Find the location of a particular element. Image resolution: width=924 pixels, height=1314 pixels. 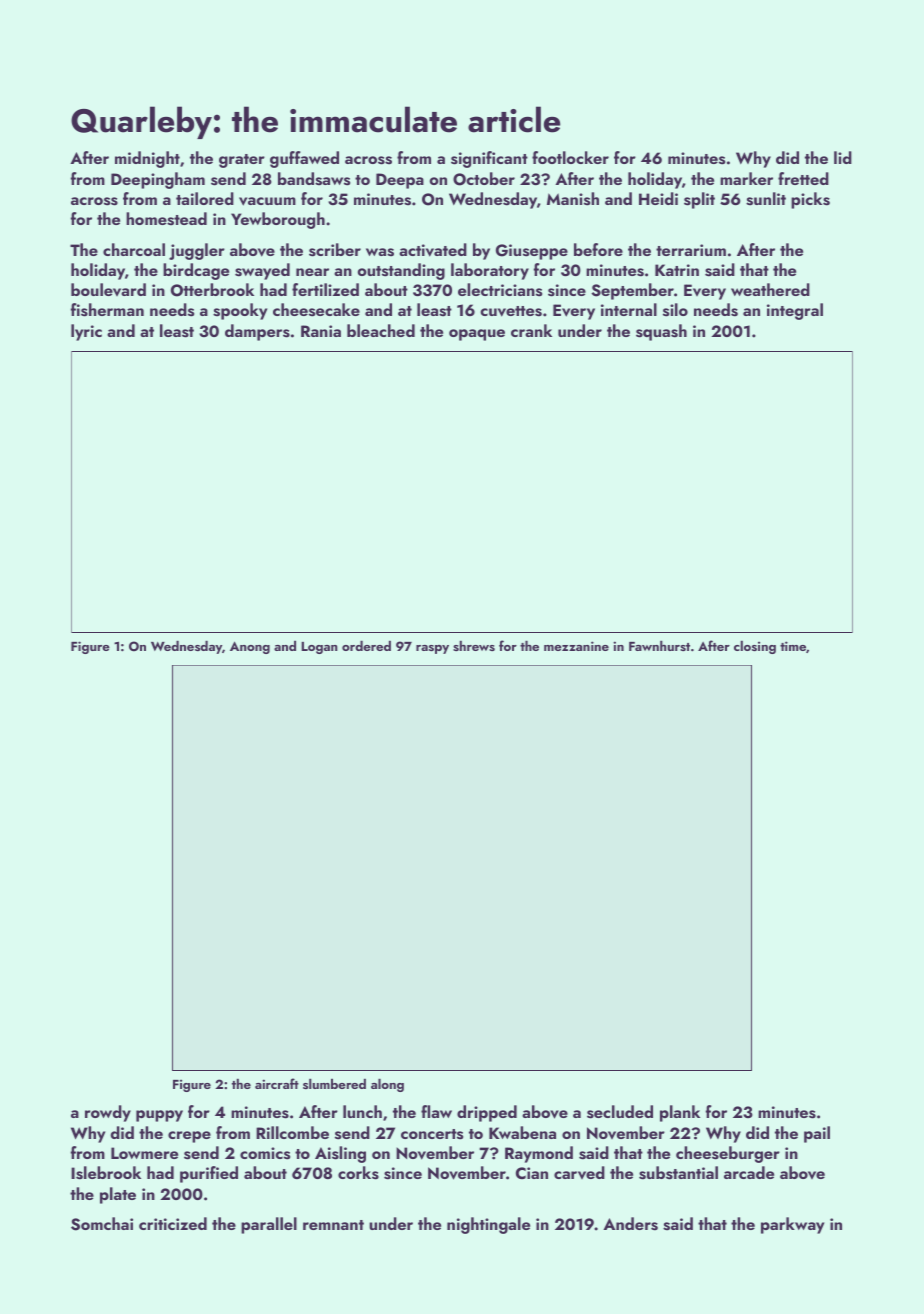

squash is located at coordinates (661, 332).
